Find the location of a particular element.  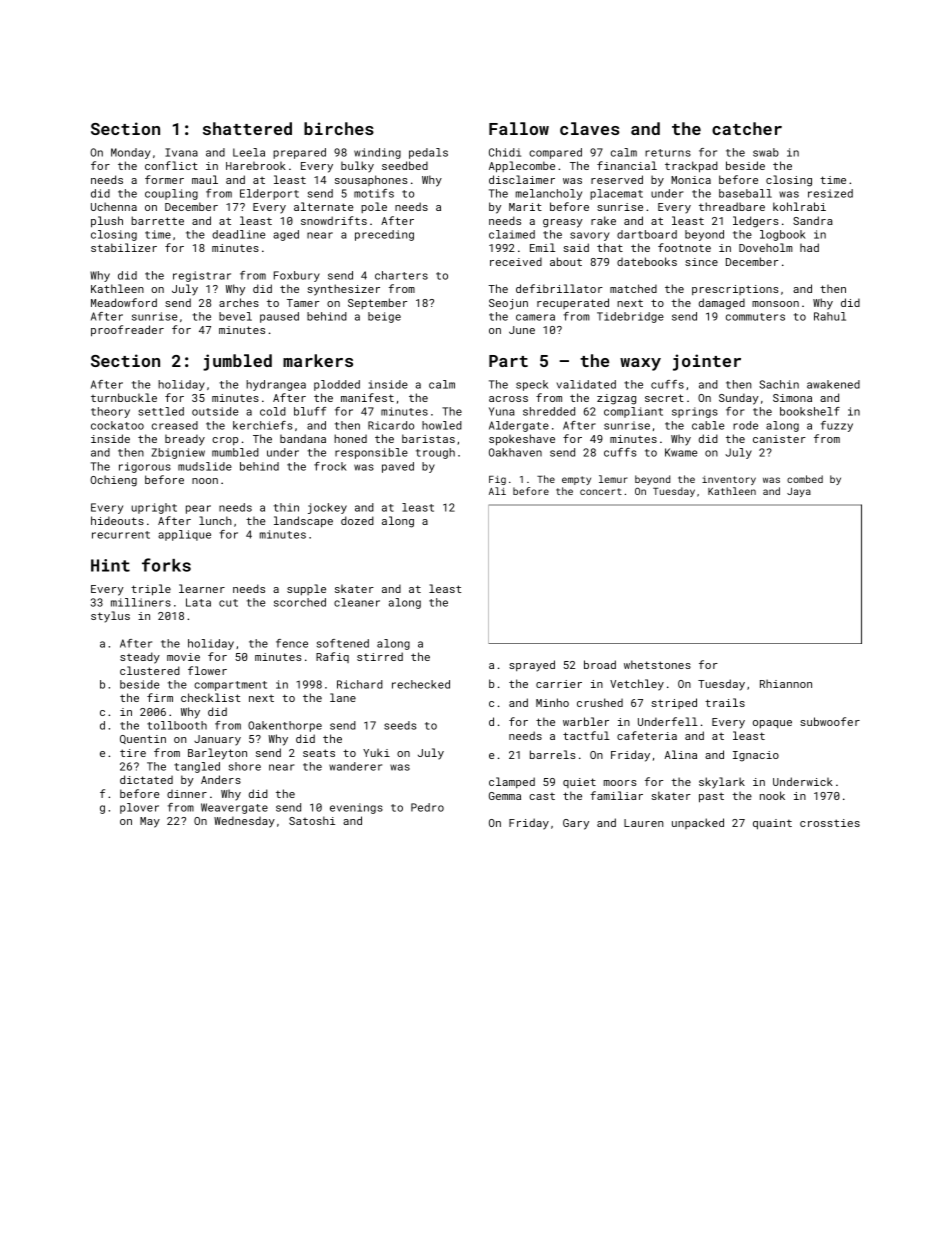

Elderport is located at coordinates (269, 194).
